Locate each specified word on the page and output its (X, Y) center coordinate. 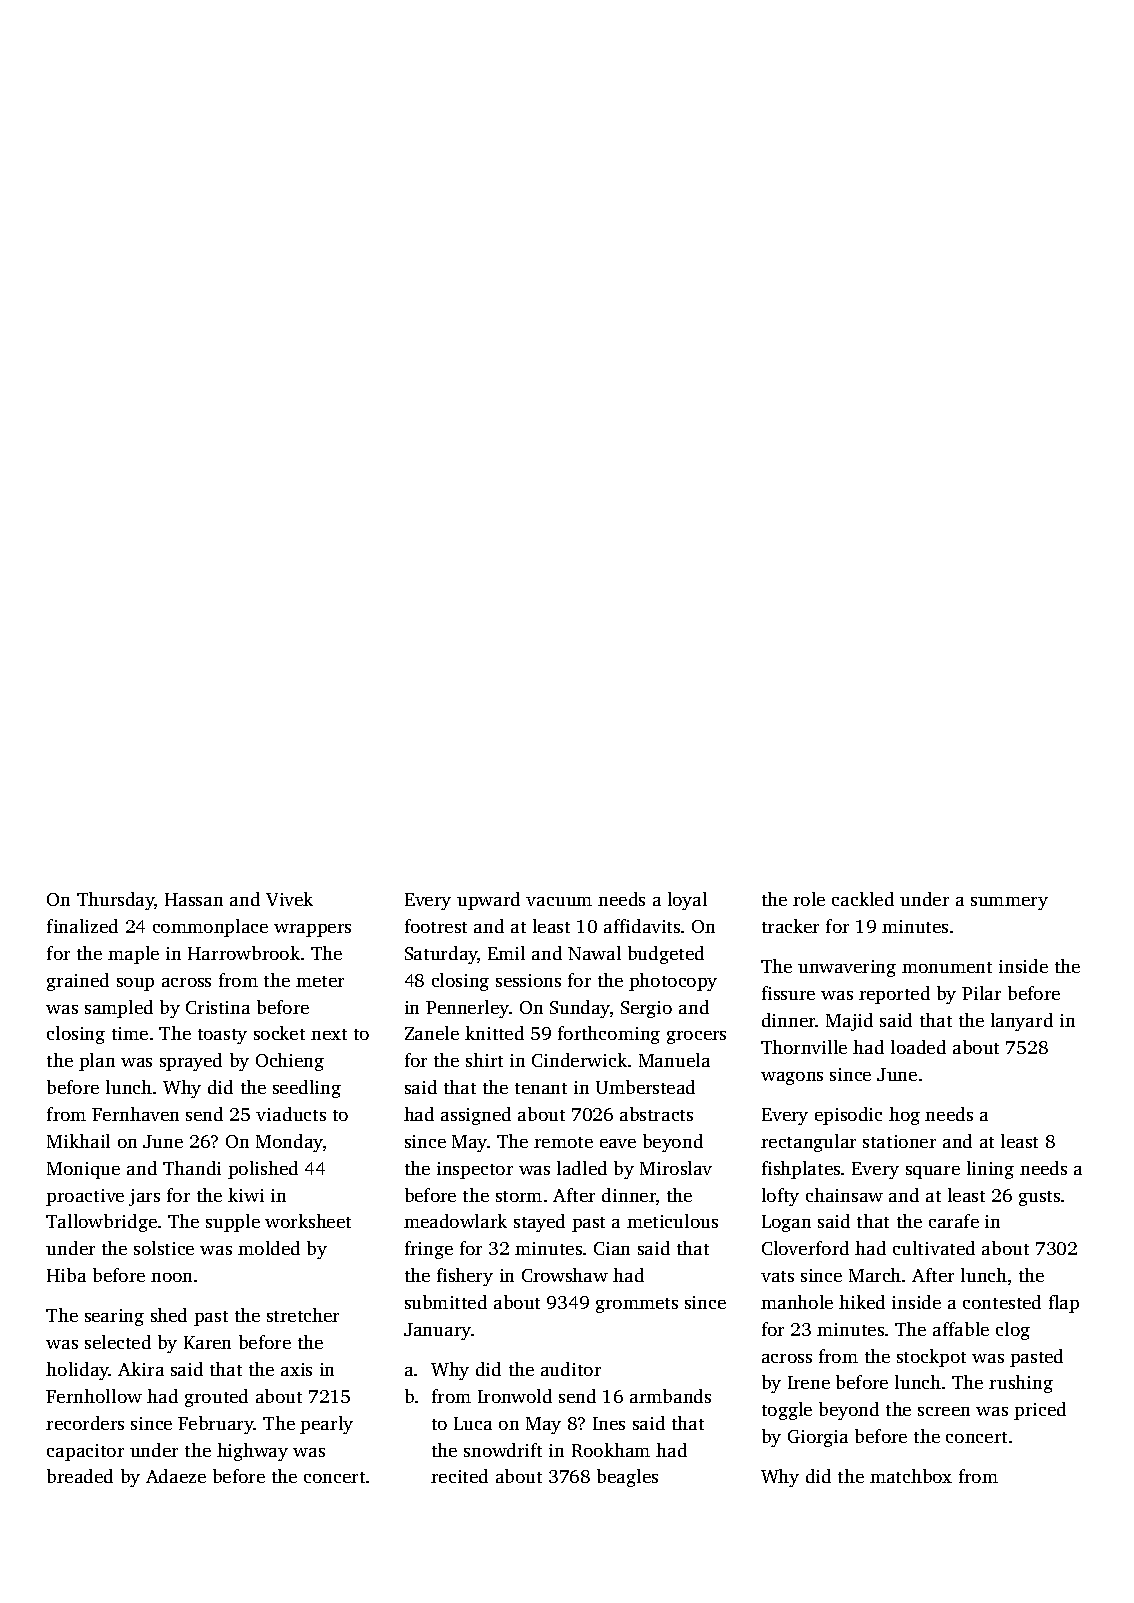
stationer (899, 1141)
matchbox (911, 1476)
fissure (788, 993)
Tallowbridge (101, 1223)
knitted (494, 1033)
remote (563, 1142)
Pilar (981, 993)
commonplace (210, 928)
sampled (119, 1009)
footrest (436, 926)
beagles (627, 1478)
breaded (80, 1476)
